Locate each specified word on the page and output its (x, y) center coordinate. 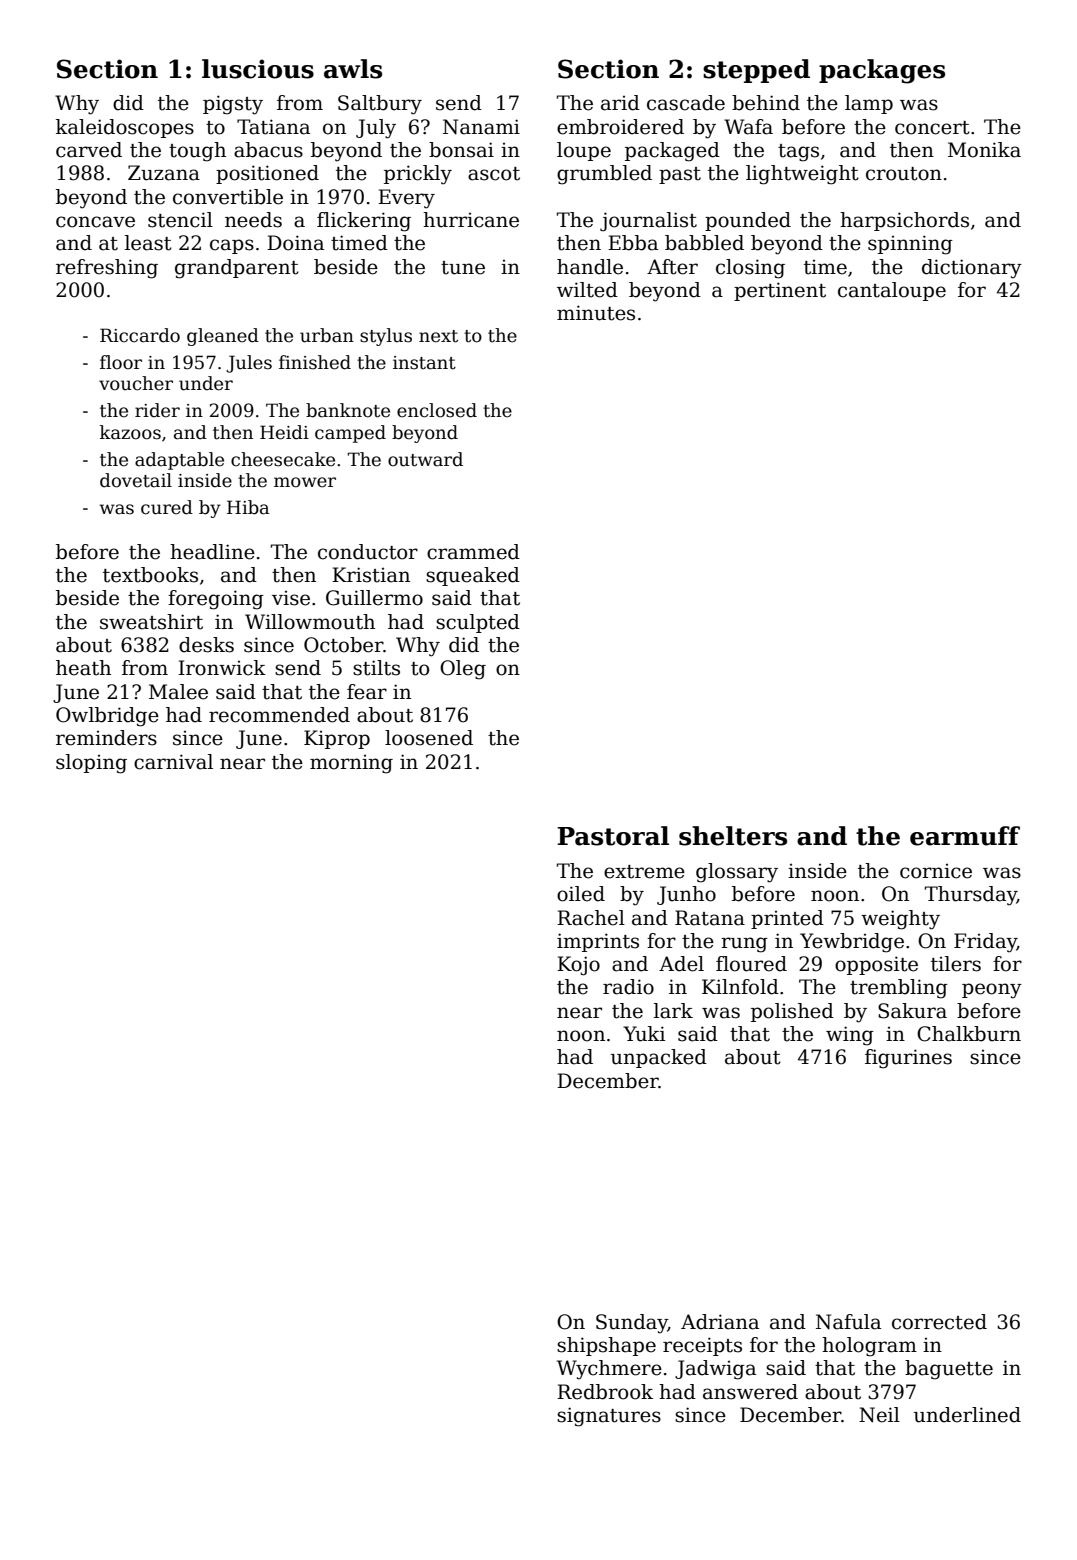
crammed (473, 552)
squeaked (473, 576)
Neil (879, 1415)
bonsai (461, 150)
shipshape (606, 1346)
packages (882, 71)
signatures (609, 1417)
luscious (258, 69)
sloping (91, 764)
